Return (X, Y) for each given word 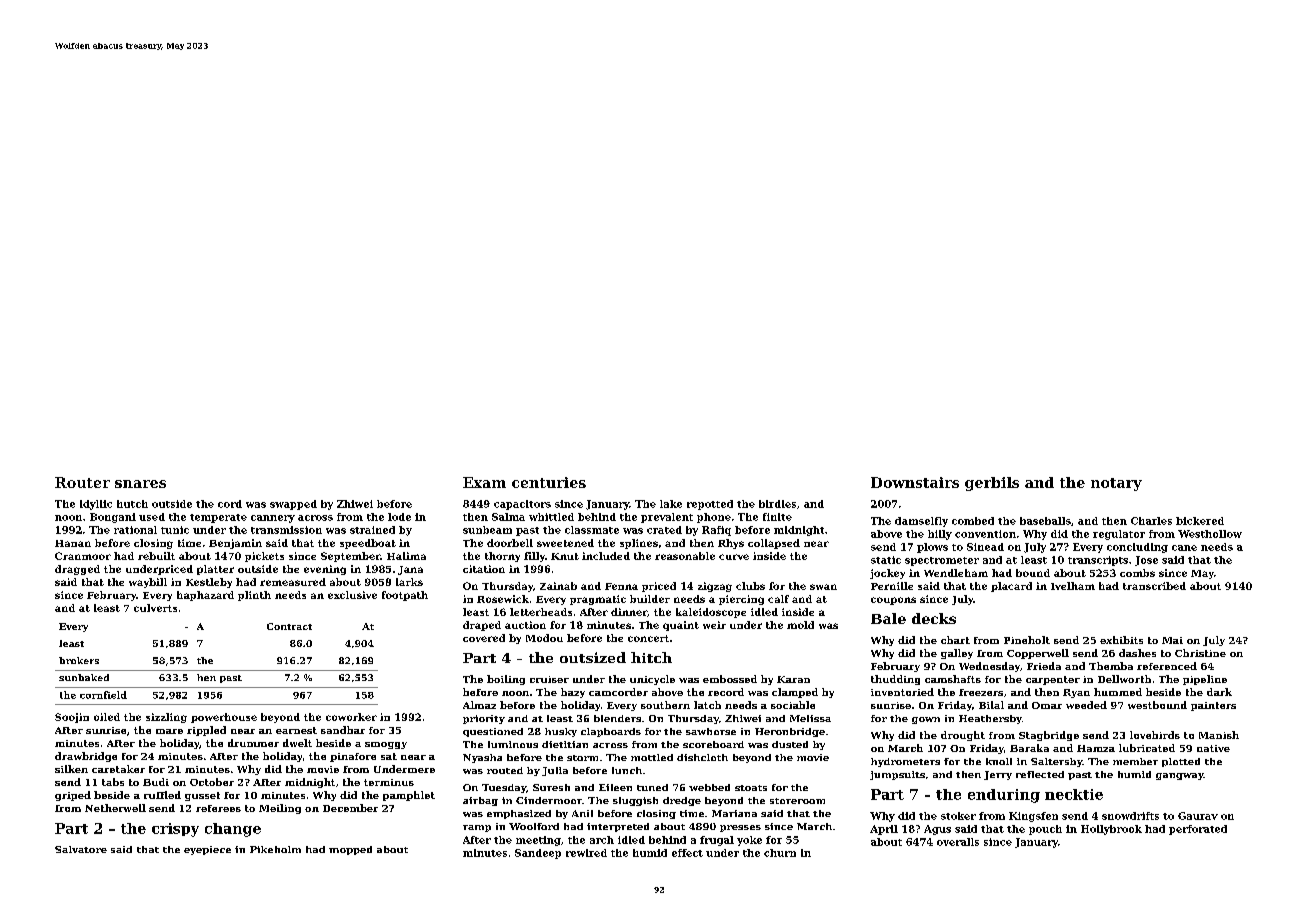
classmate (592, 530)
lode (399, 517)
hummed (1118, 692)
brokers (79, 660)
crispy (175, 830)
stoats (751, 788)
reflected (1040, 774)
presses (740, 828)
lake (671, 504)
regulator (1119, 535)
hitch (651, 657)
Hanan (73, 543)
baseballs (1045, 521)
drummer (253, 743)
